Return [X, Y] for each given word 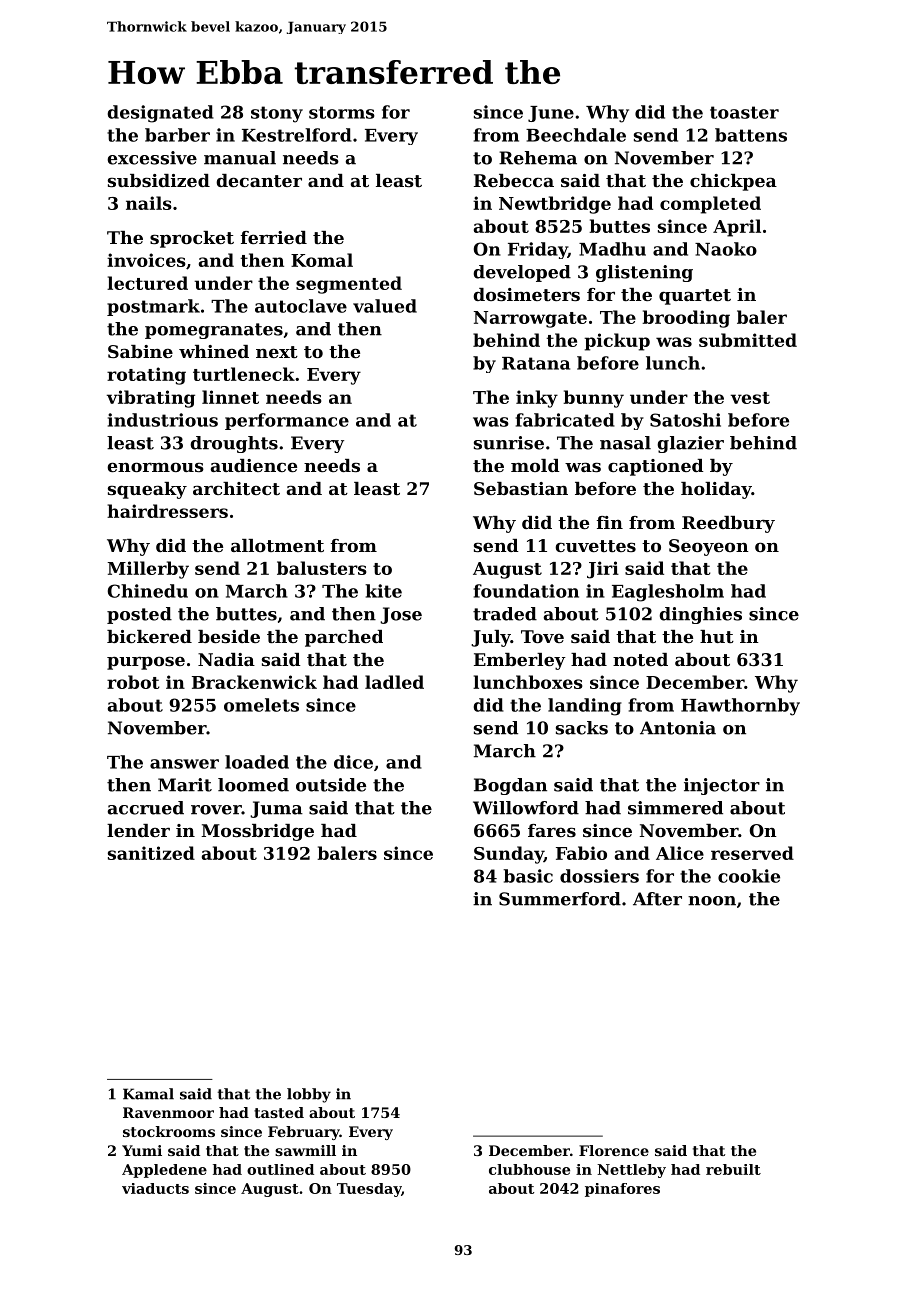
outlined [280, 1169]
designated [160, 114]
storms [342, 112]
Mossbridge [257, 832]
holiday [716, 490]
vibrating [151, 399]
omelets [261, 705]
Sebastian [521, 488]
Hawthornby [740, 707]
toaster [744, 112]
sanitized [151, 853]
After [657, 899]
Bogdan [510, 786]
